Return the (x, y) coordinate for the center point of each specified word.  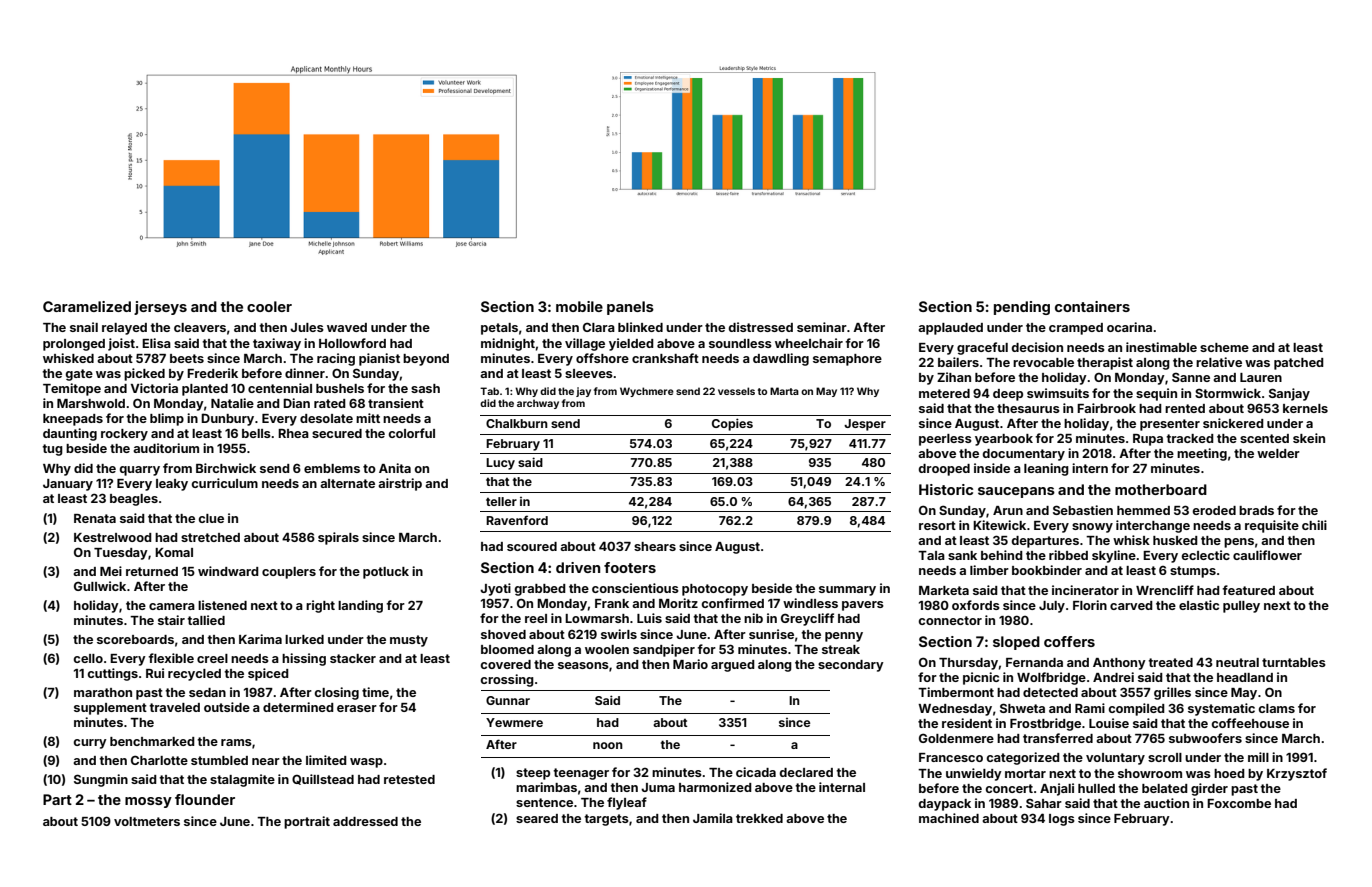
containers (1092, 306)
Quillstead (323, 779)
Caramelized (87, 306)
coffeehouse (1250, 723)
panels (630, 308)
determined (298, 707)
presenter (1170, 425)
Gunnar (508, 700)
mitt (368, 418)
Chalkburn (517, 423)
